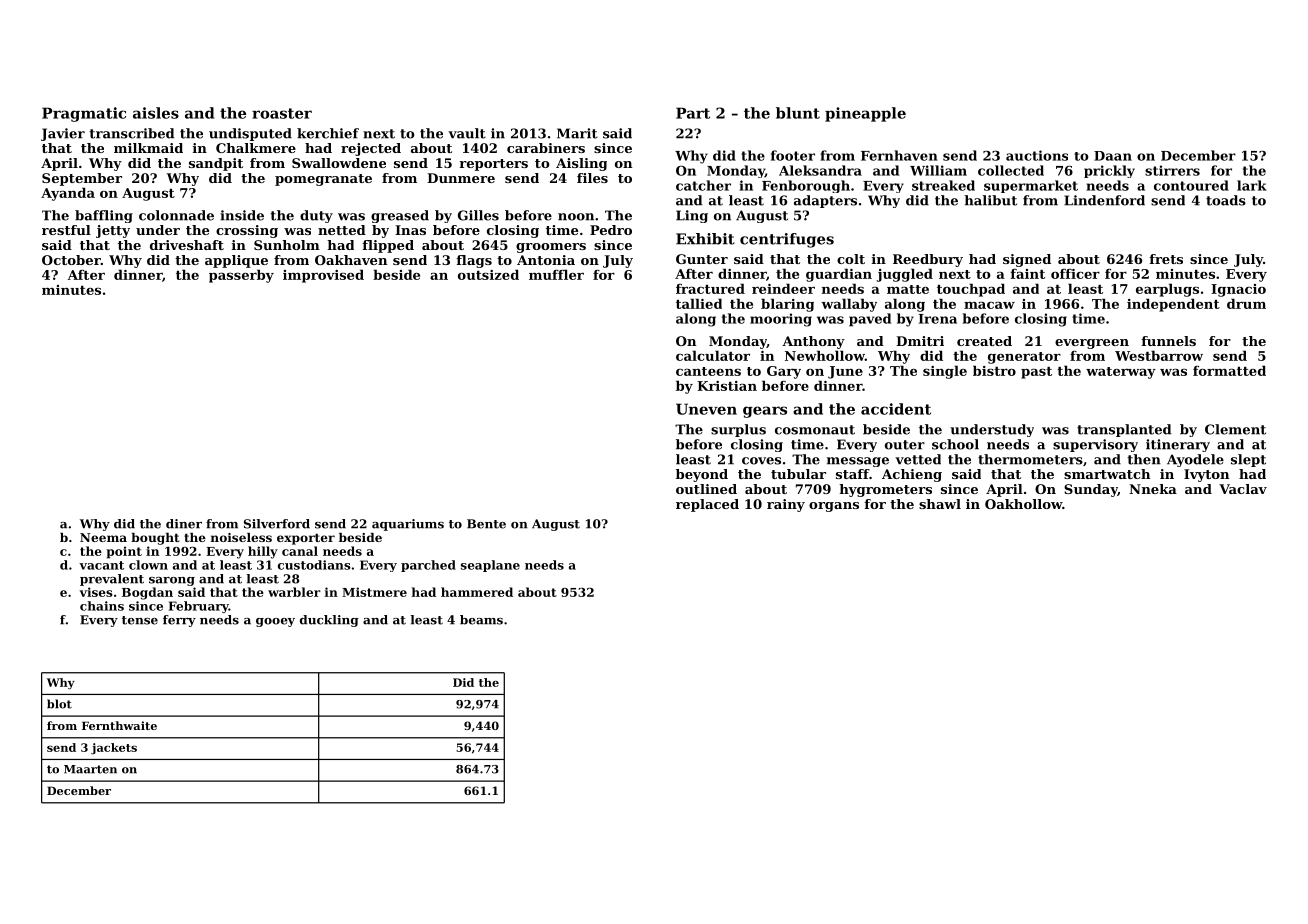 The width and height of the document is (1308, 924). Describe the element at coordinates (328, 133) in the document. I see `kerchief` at that location.
